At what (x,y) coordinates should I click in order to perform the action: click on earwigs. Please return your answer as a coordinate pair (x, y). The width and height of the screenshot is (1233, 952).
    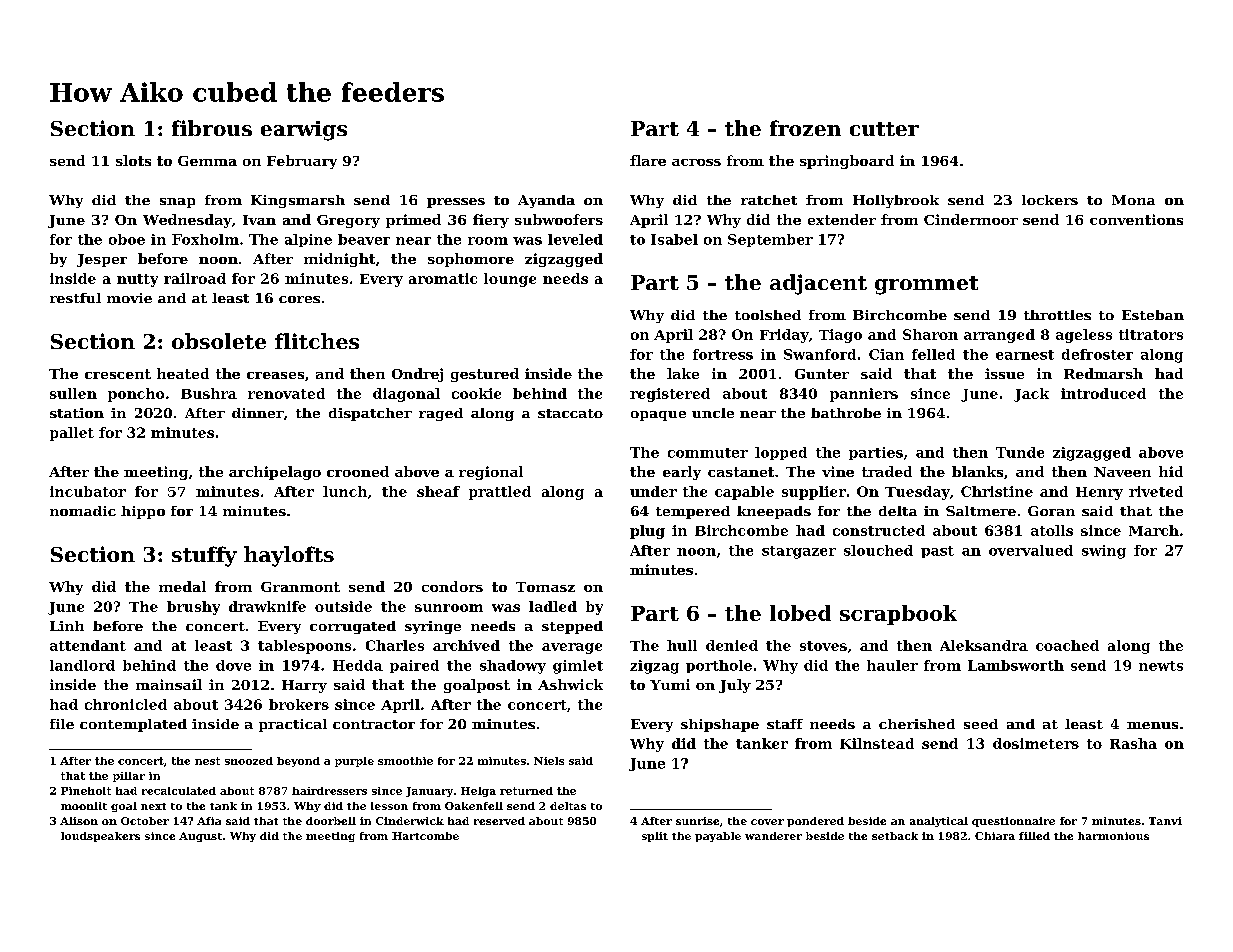
    Looking at the image, I should click on (304, 131).
